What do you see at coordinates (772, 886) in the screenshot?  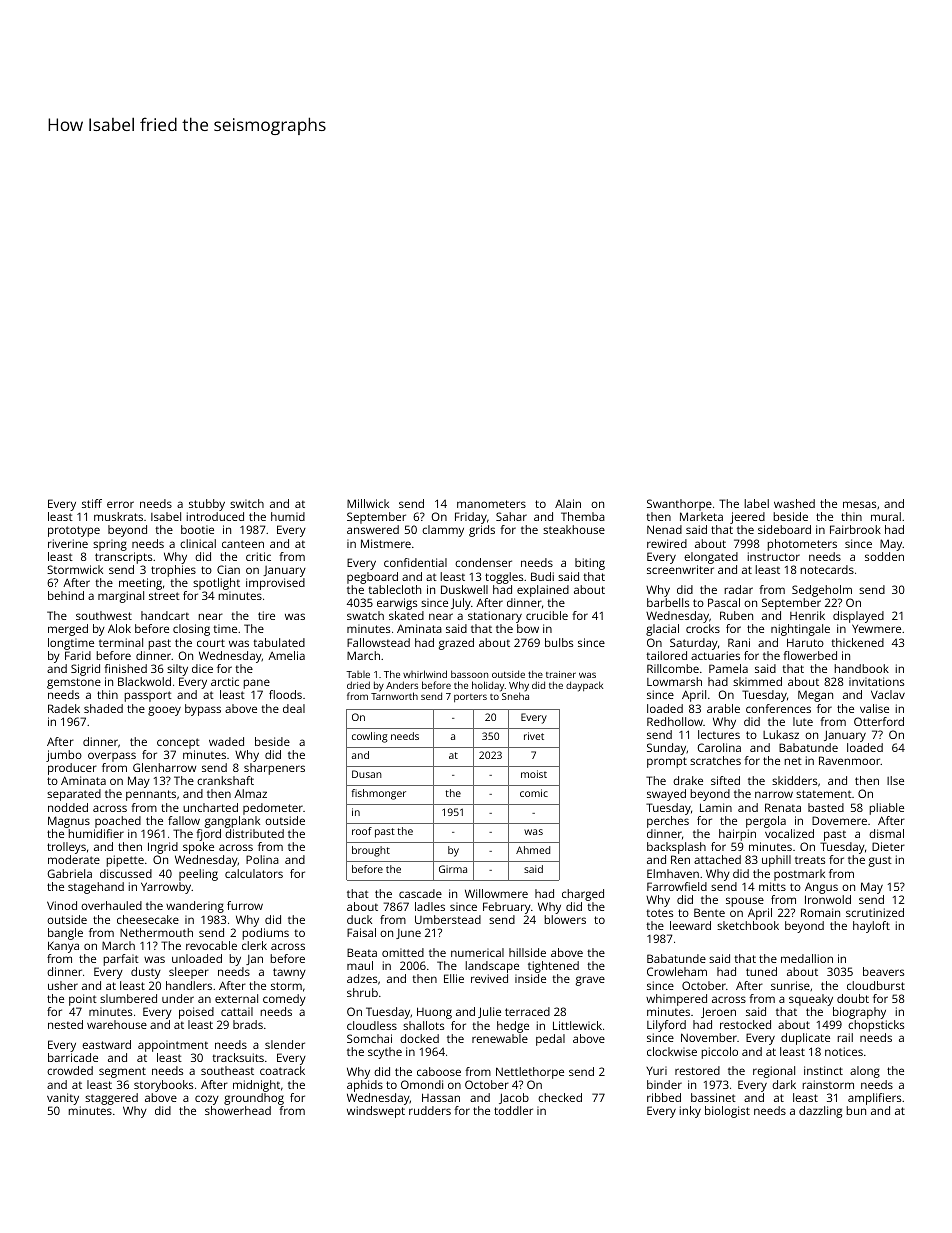 I see `mitts` at bounding box center [772, 886].
